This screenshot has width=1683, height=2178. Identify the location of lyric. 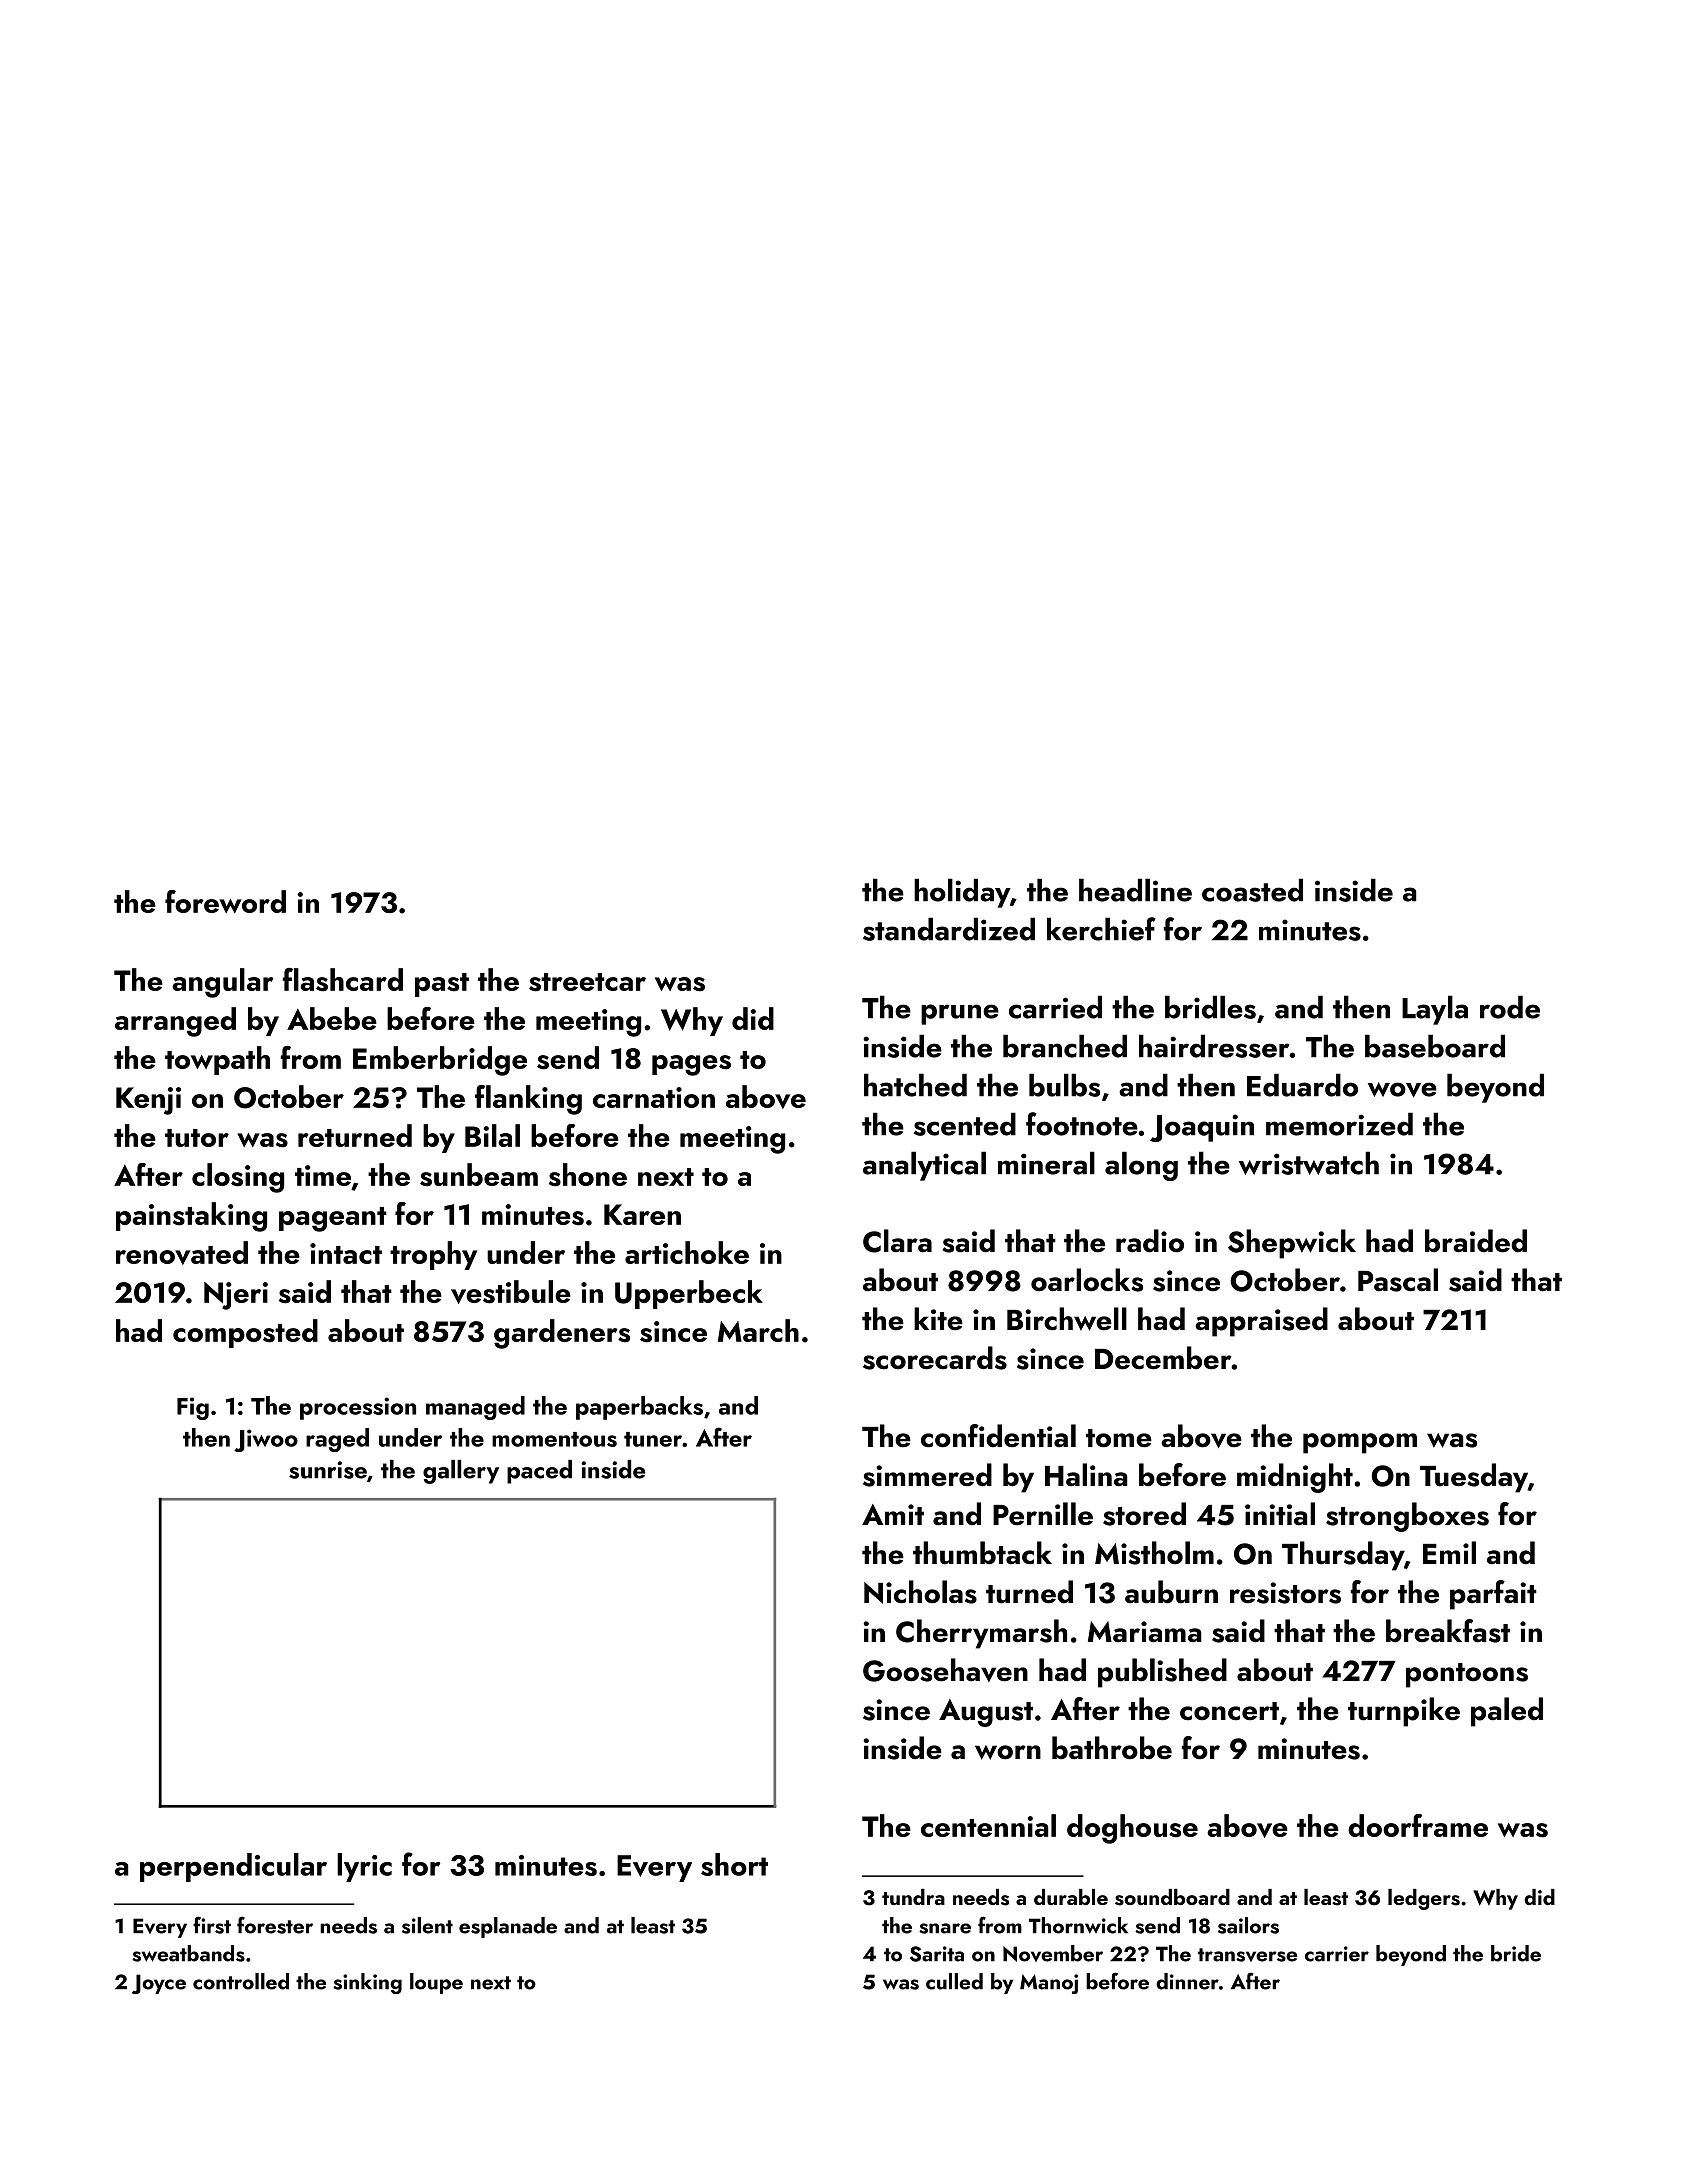
(364, 1867).
